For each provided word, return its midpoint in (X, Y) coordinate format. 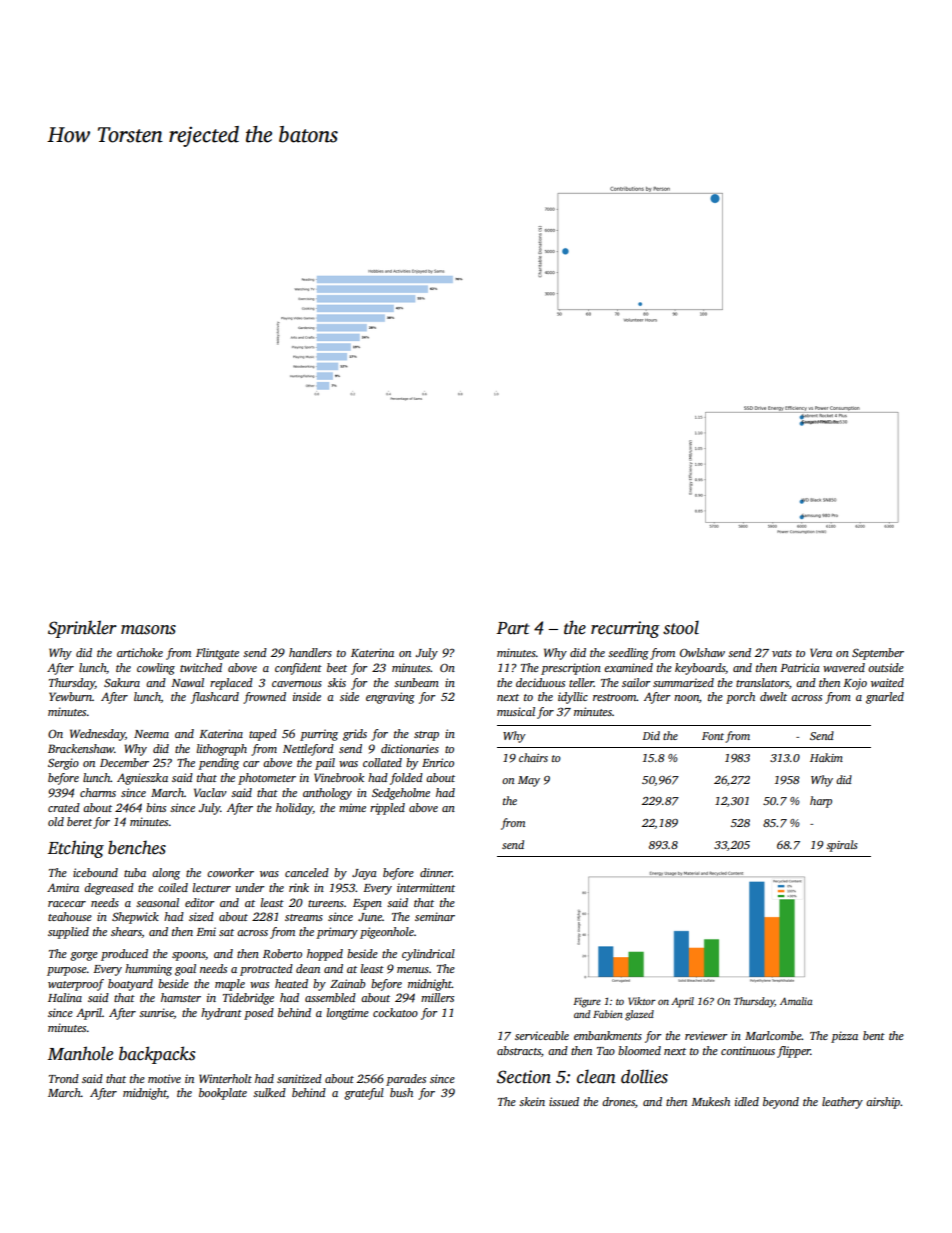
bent (874, 1035)
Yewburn (70, 696)
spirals (842, 846)
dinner (436, 872)
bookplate (223, 1094)
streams (304, 917)
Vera (821, 652)
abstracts (519, 1050)
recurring (625, 629)
